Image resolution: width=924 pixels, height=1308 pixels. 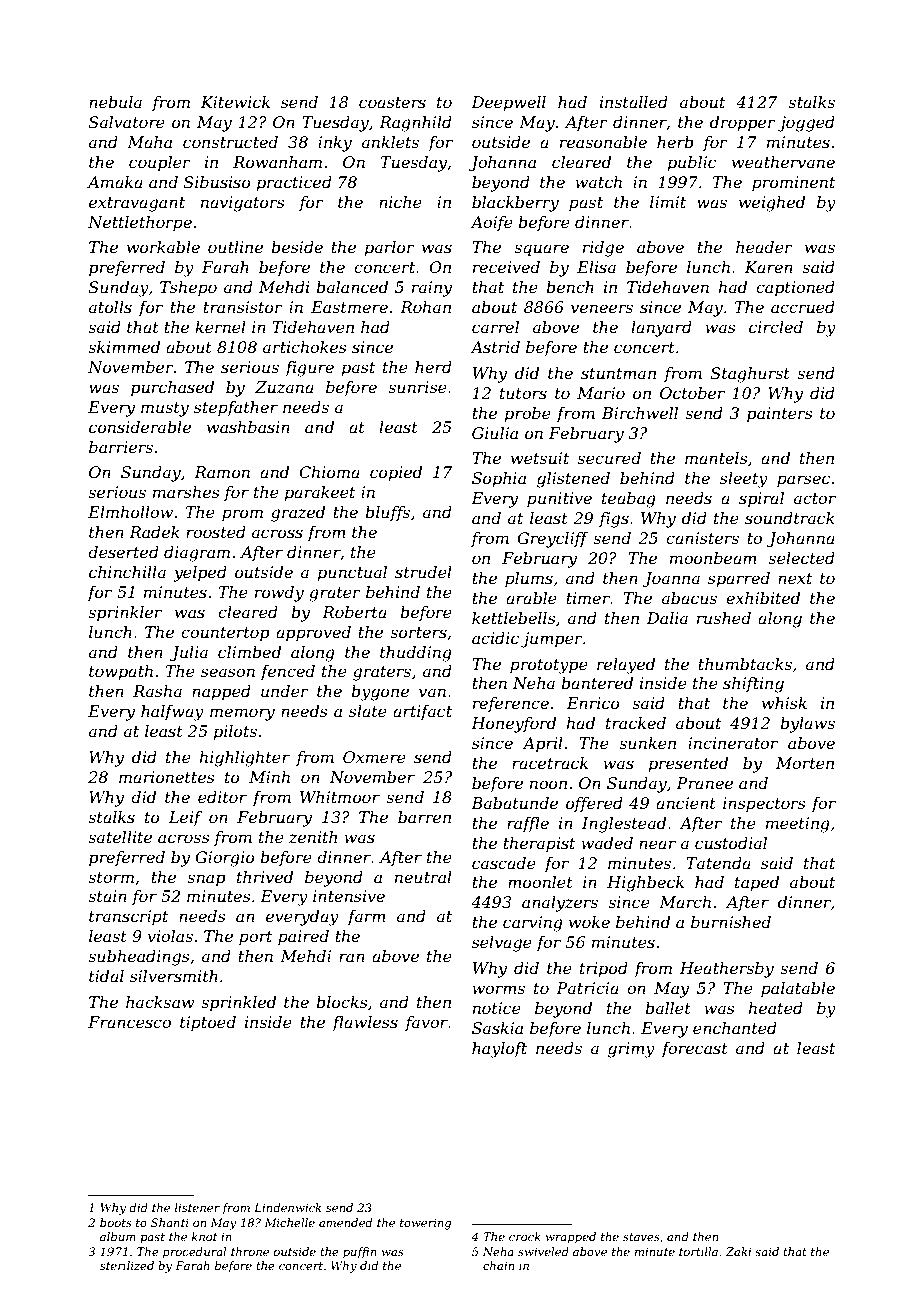 I want to click on Zaki, so click(x=738, y=1251).
